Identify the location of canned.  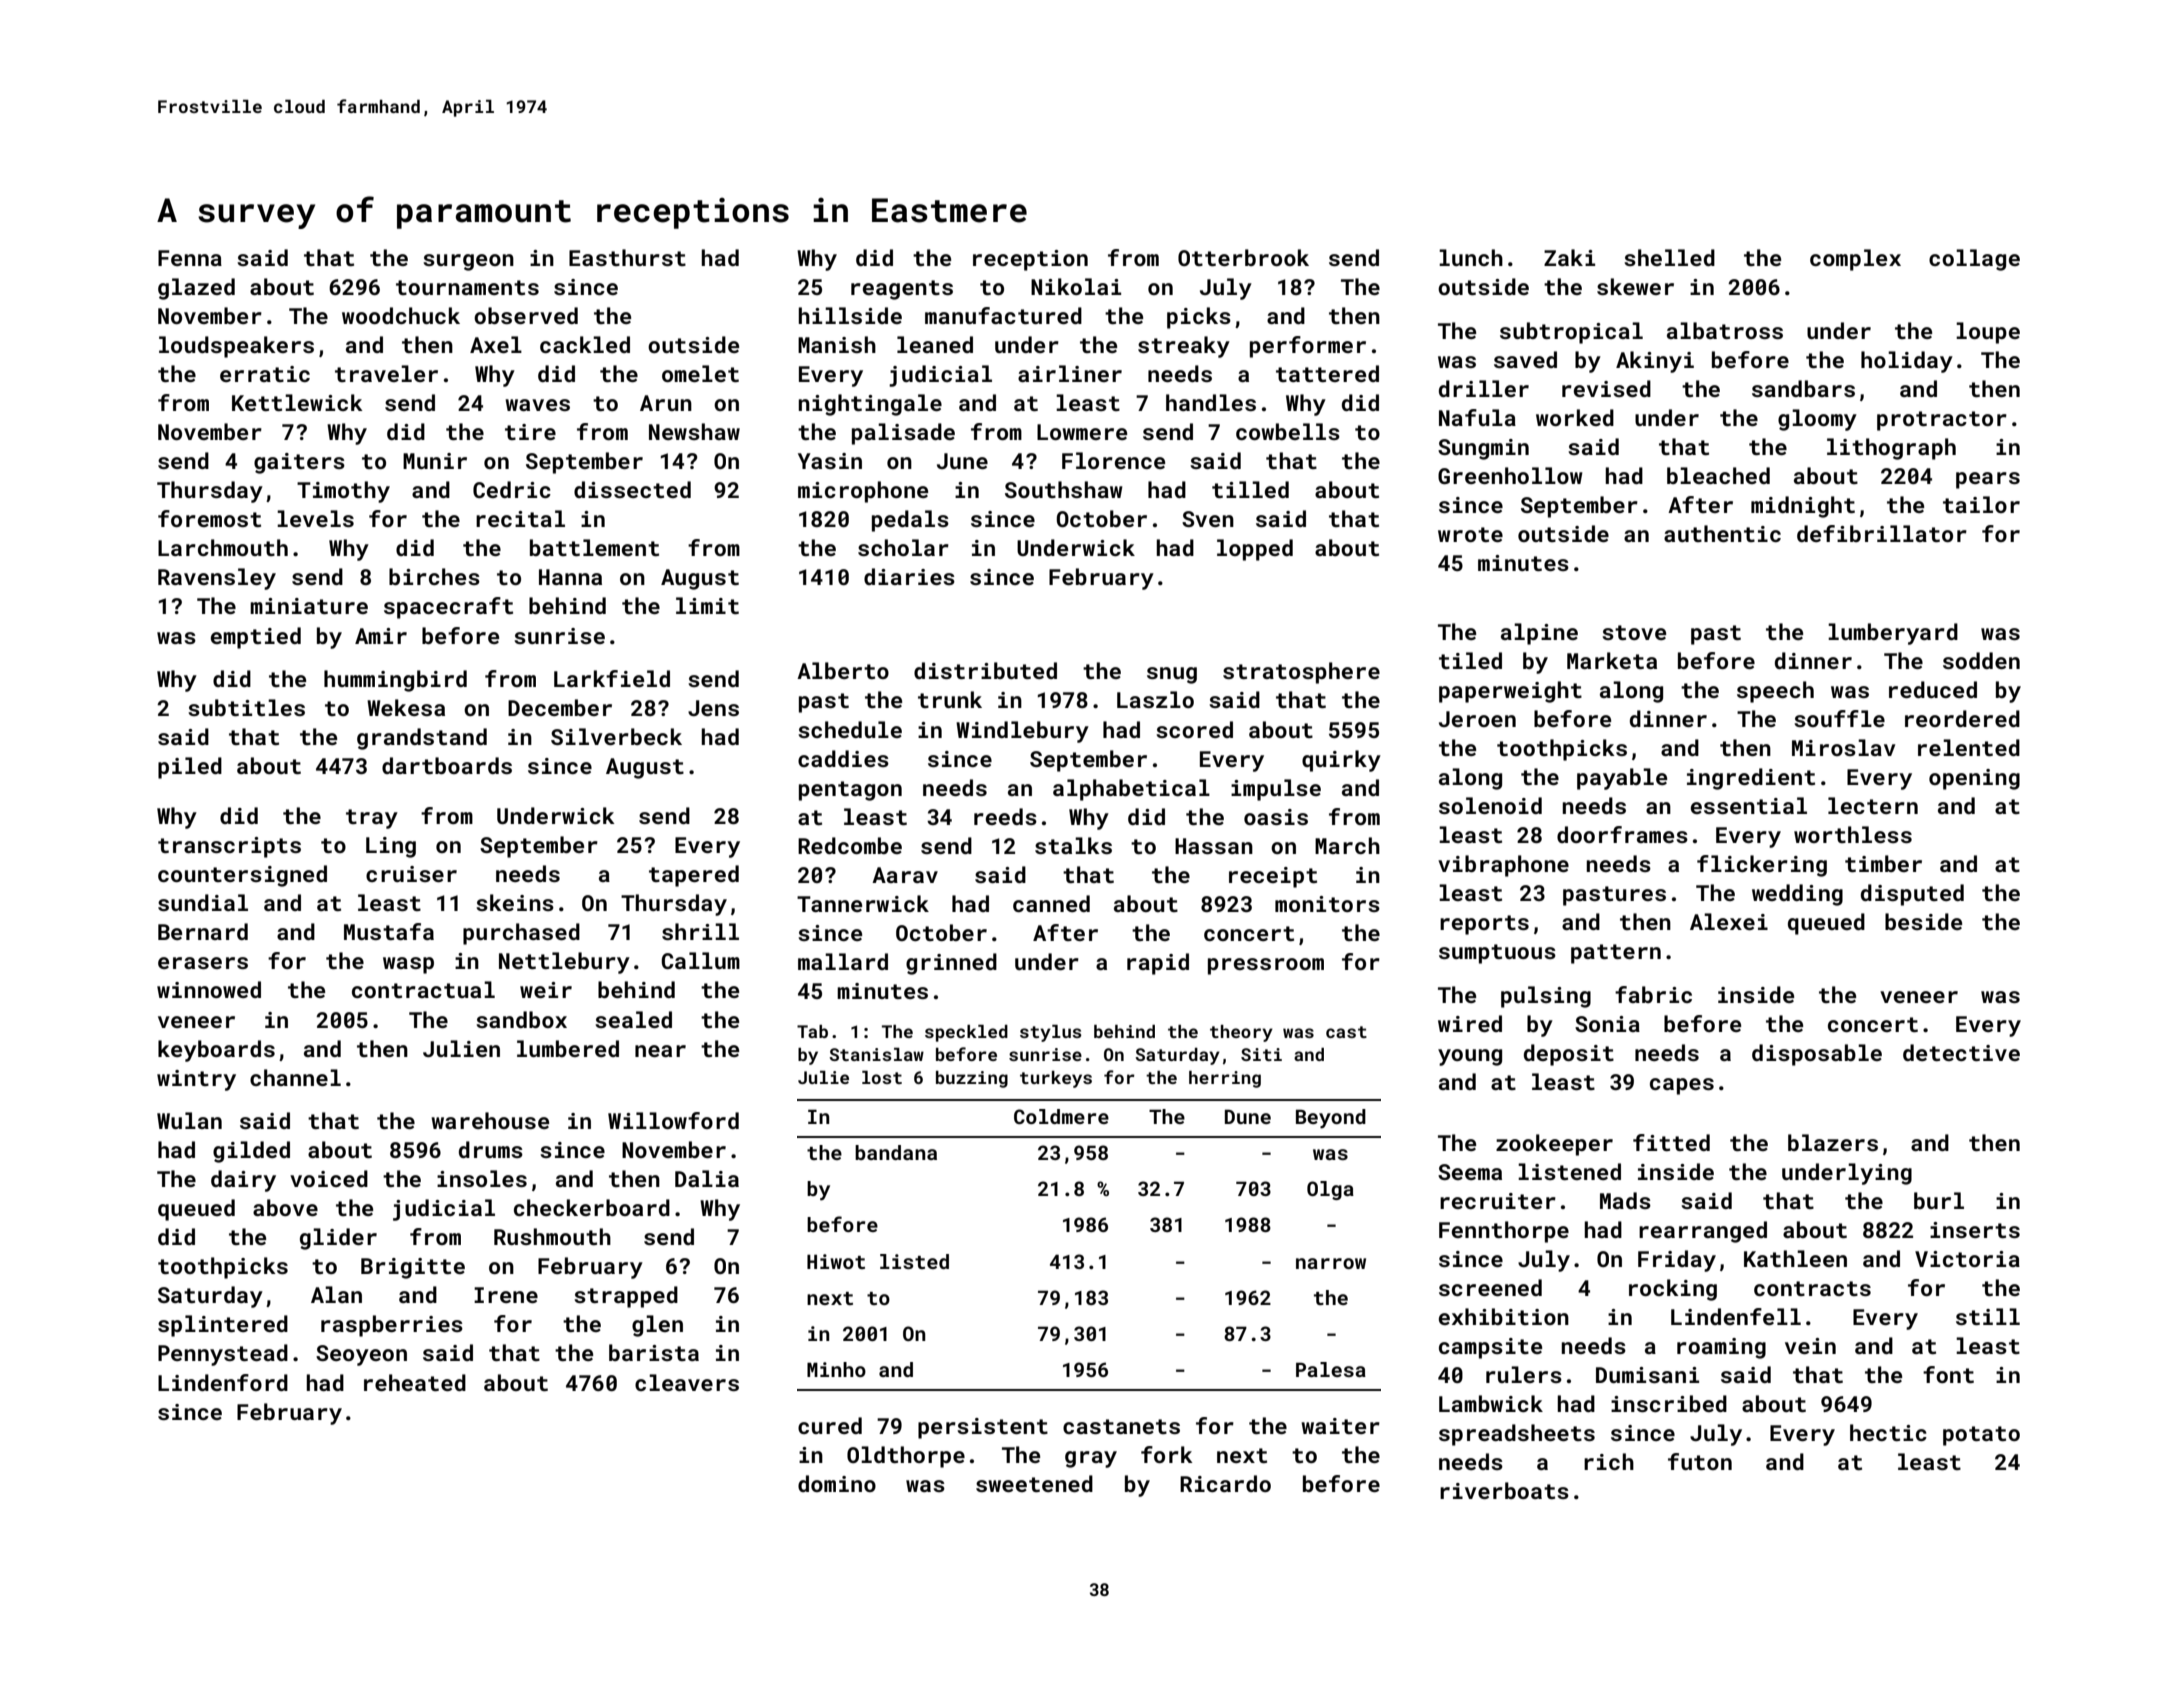
(1051, 903).
